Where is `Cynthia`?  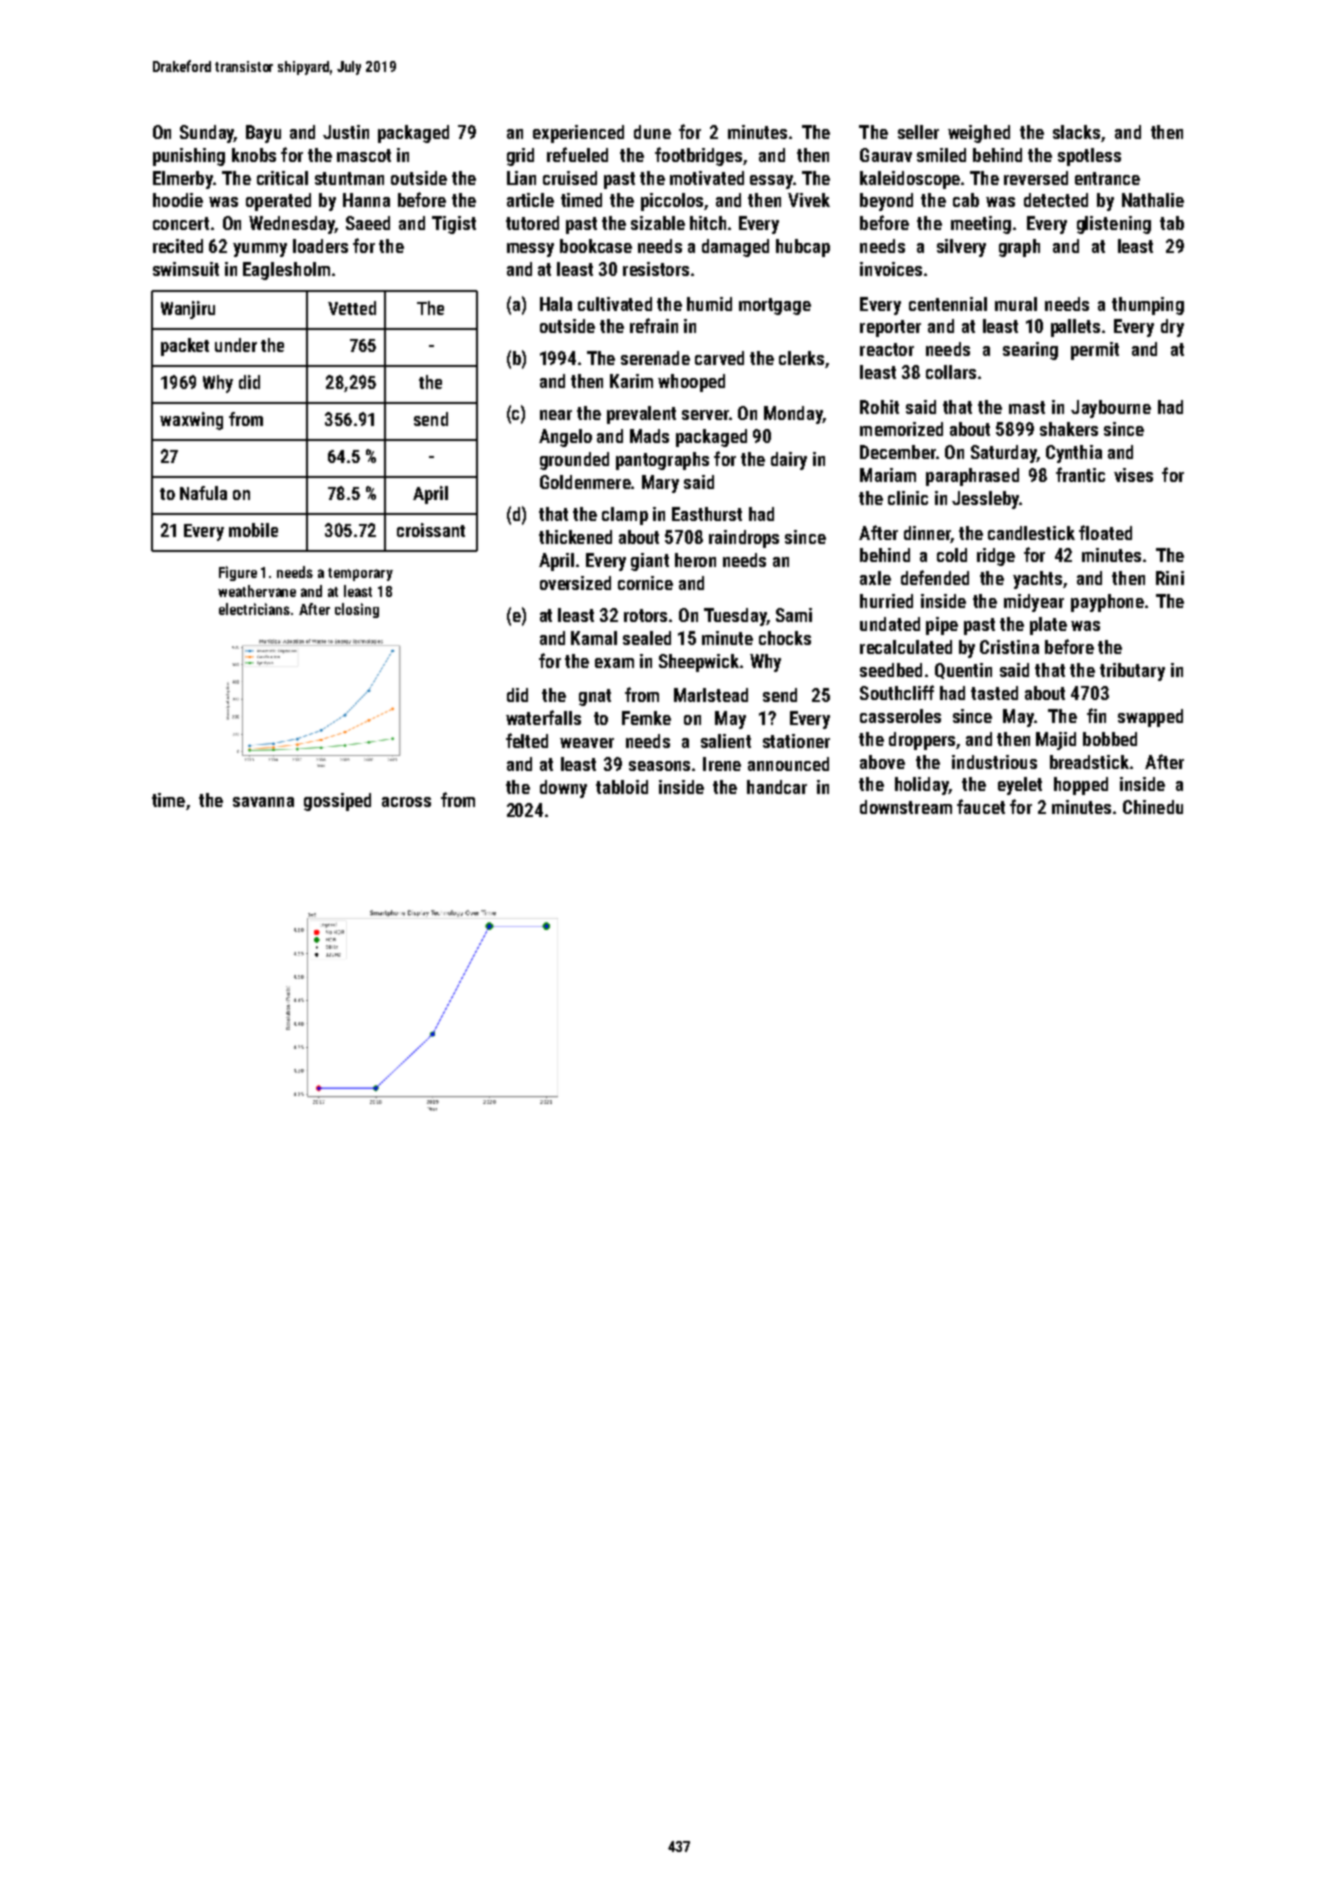
Cynthia is located at coordinates (1074, 454).
